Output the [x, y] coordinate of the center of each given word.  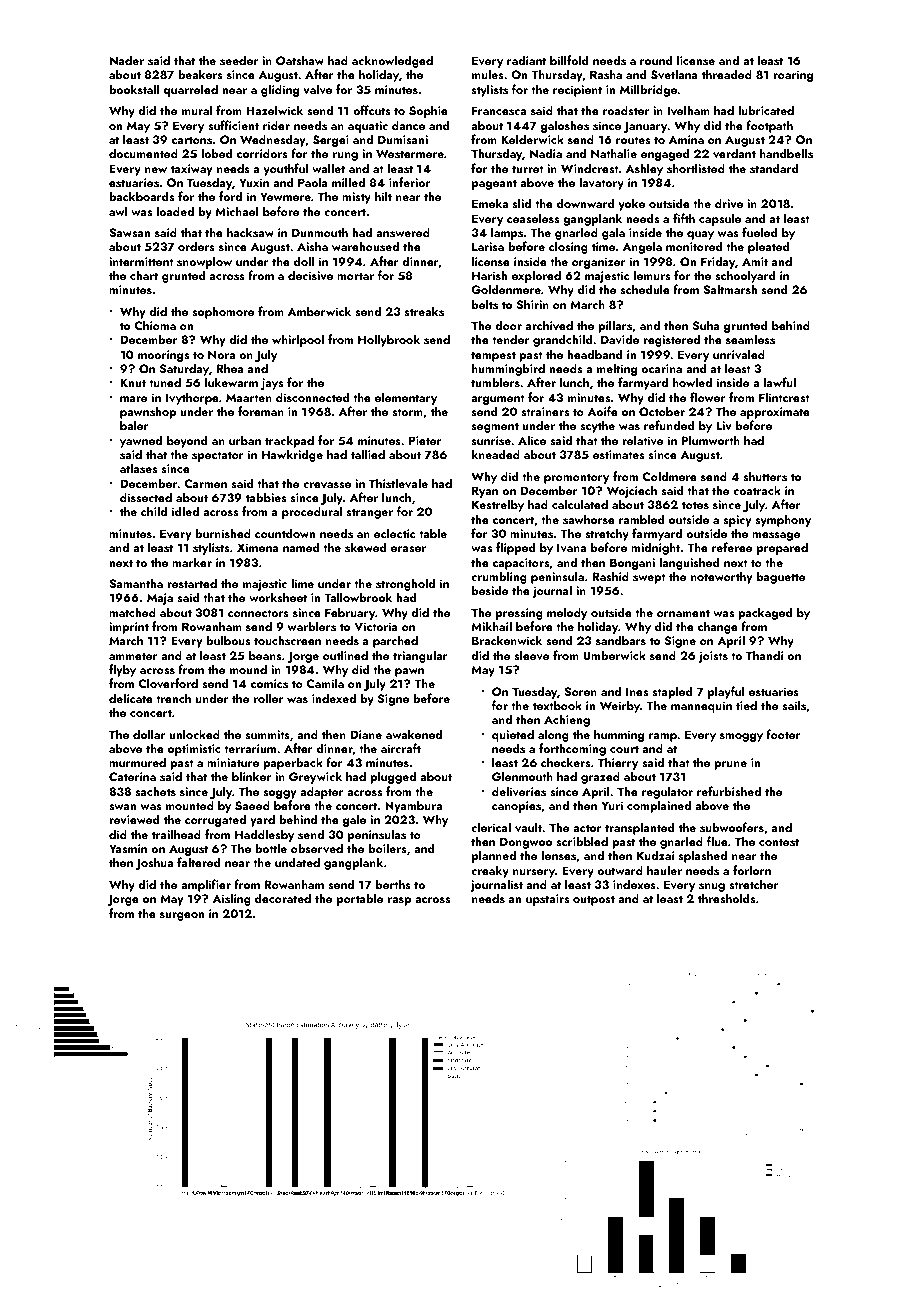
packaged [765, 613]
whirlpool [298, 340]
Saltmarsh [730, 289]
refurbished [729, 791]
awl [118, 211]
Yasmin [128, 848]
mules [488, 74]
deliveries [519, 791]
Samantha [136, 583]
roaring [793, 76]
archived [549, 325]
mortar [355, 276]
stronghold [405, 584]
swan [122, 807]
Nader [127, 60]
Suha [706, 325]
